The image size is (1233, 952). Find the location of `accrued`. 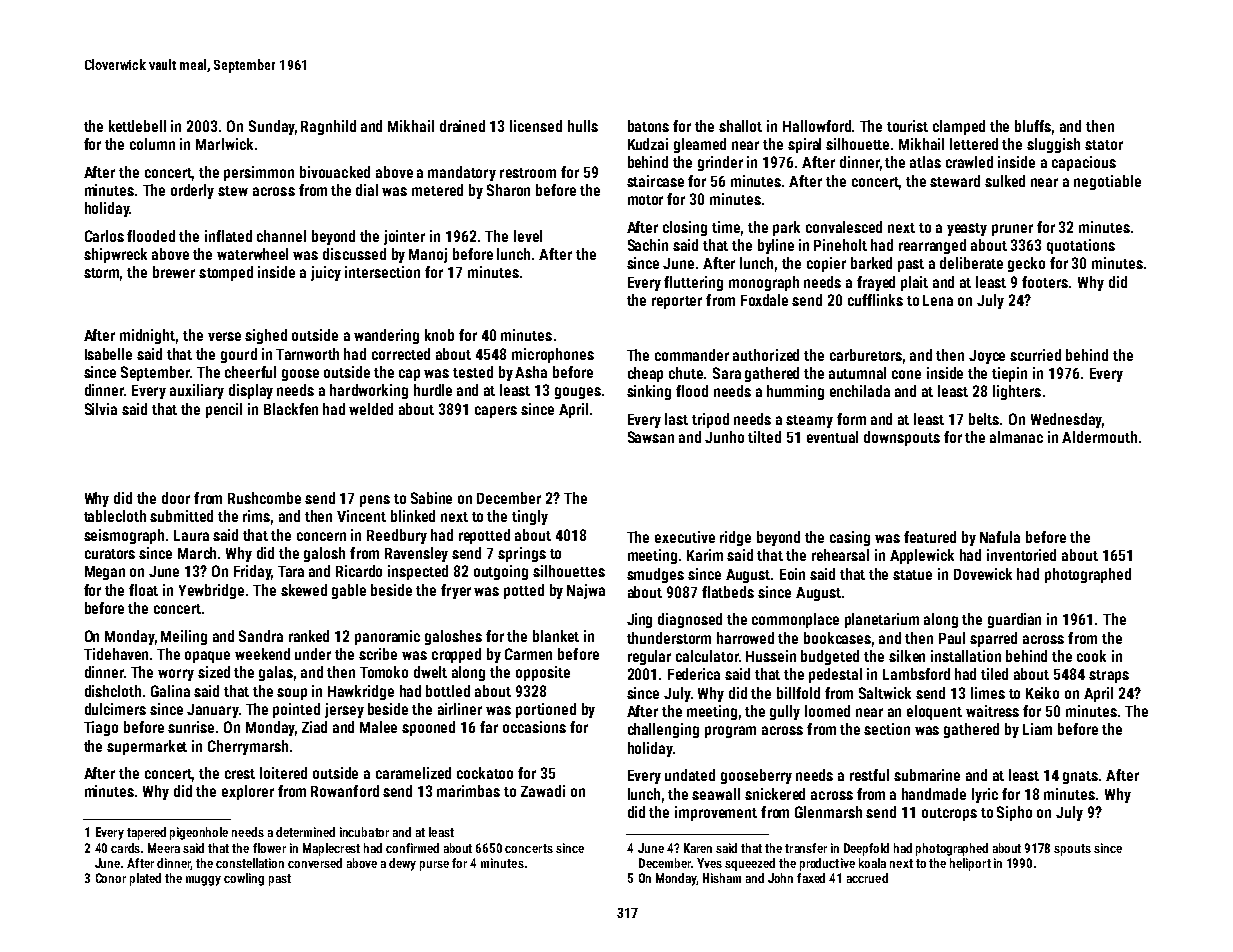

accrued is located at coordinates (867, 878).
